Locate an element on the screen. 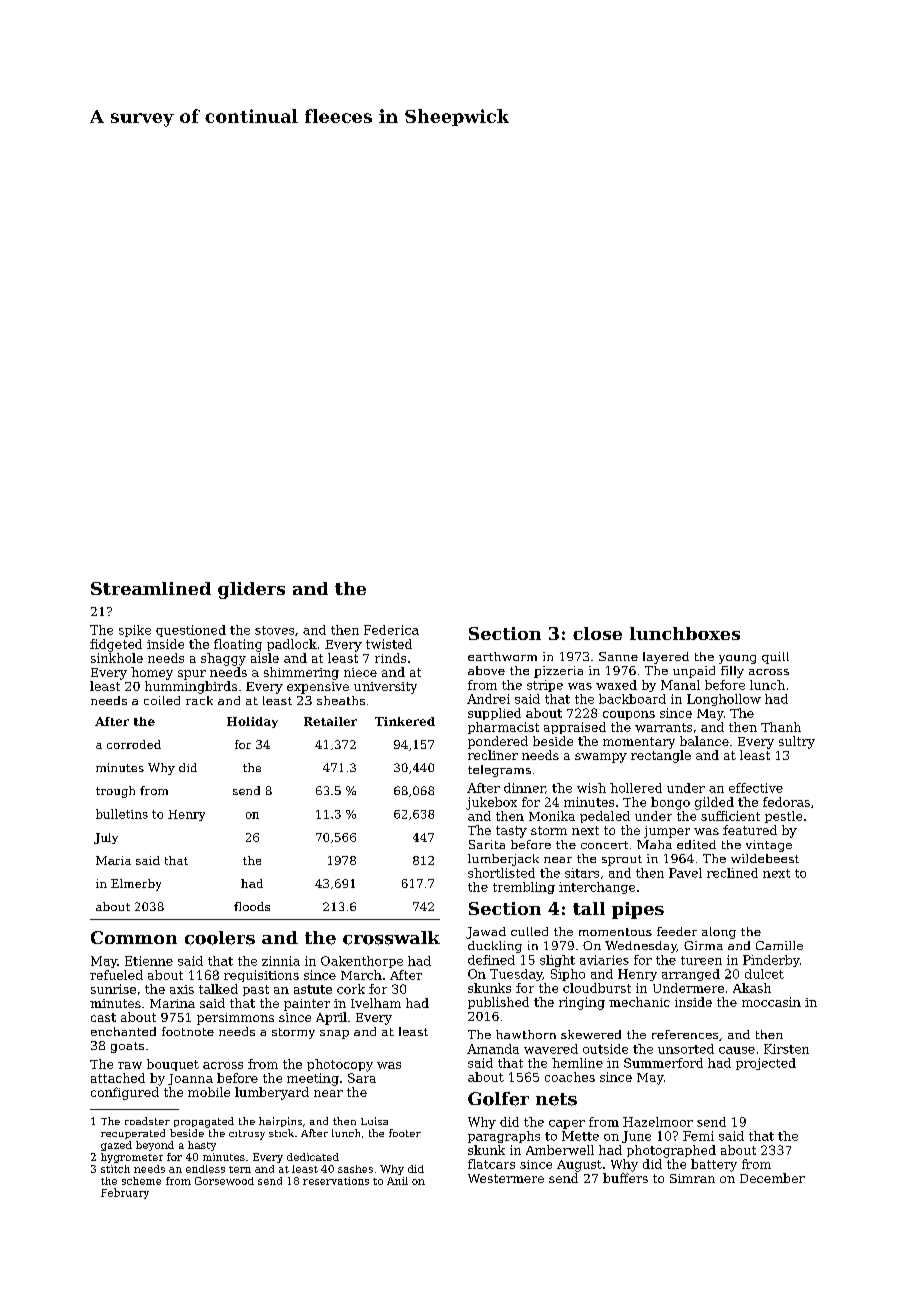  close is located at coordinates (597, 633).
